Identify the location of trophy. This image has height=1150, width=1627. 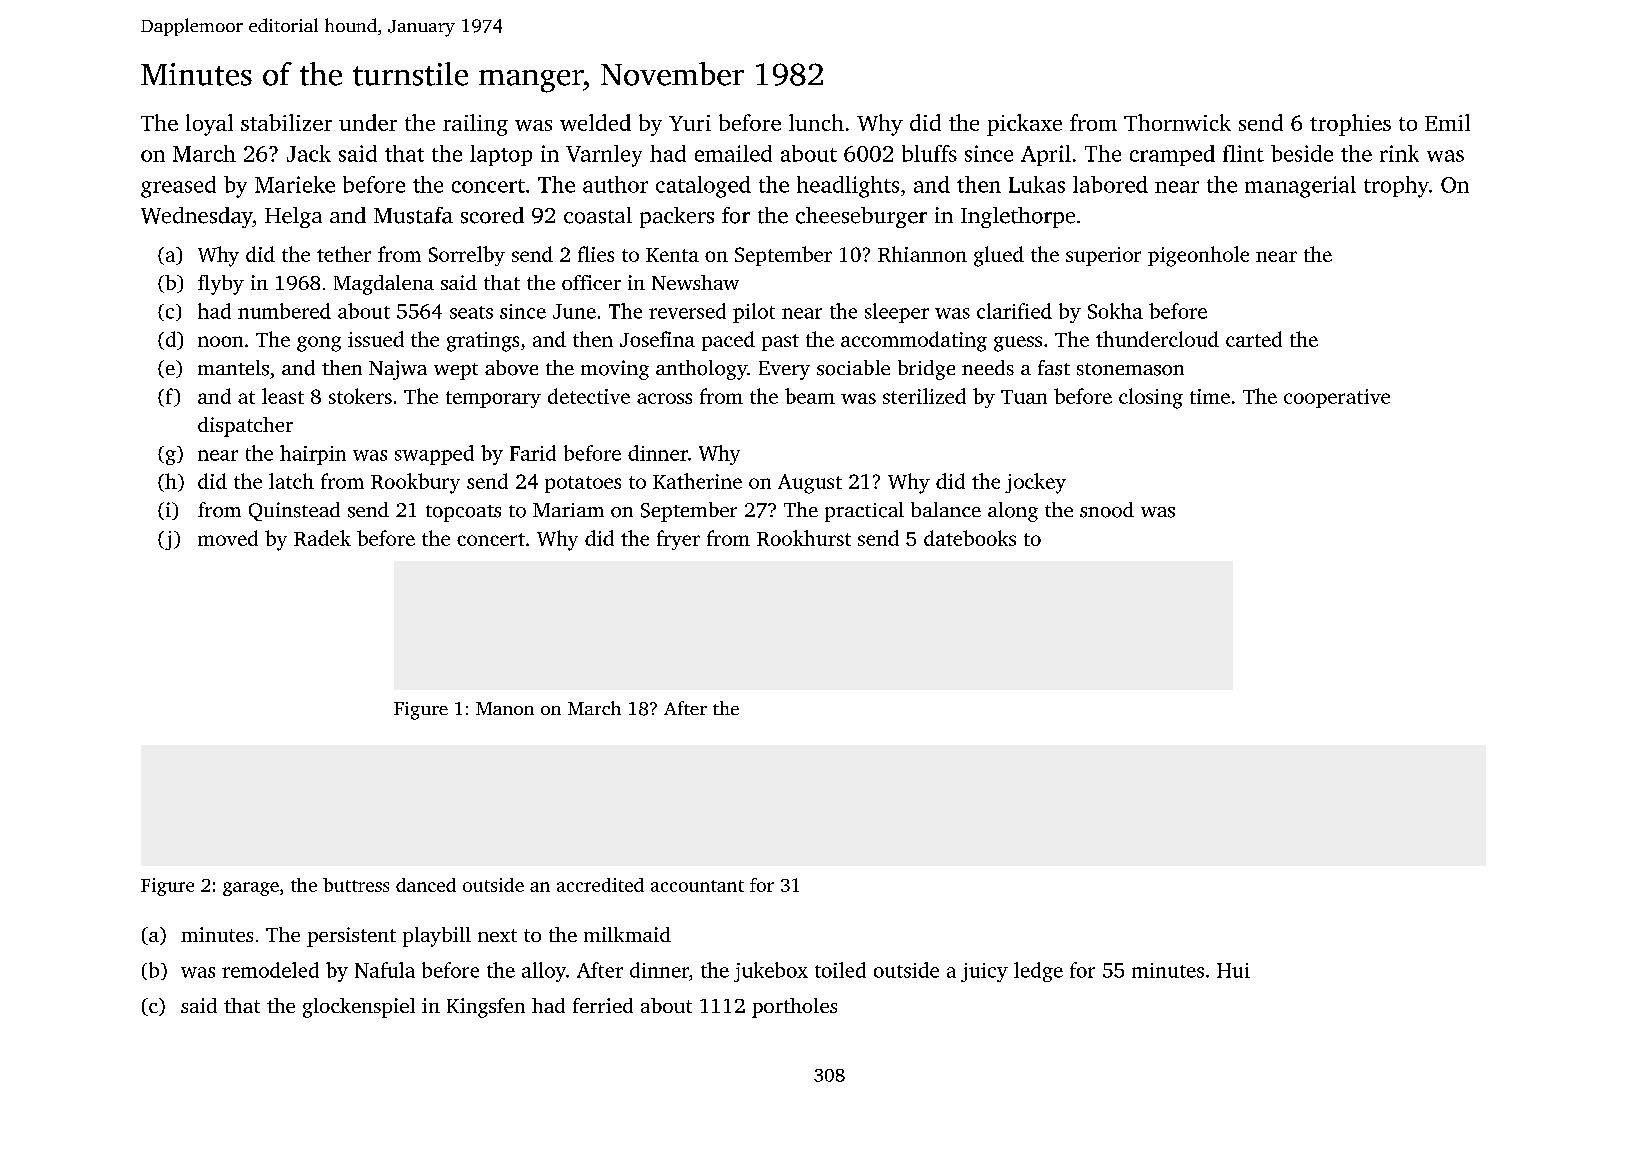
(1396, 187).
